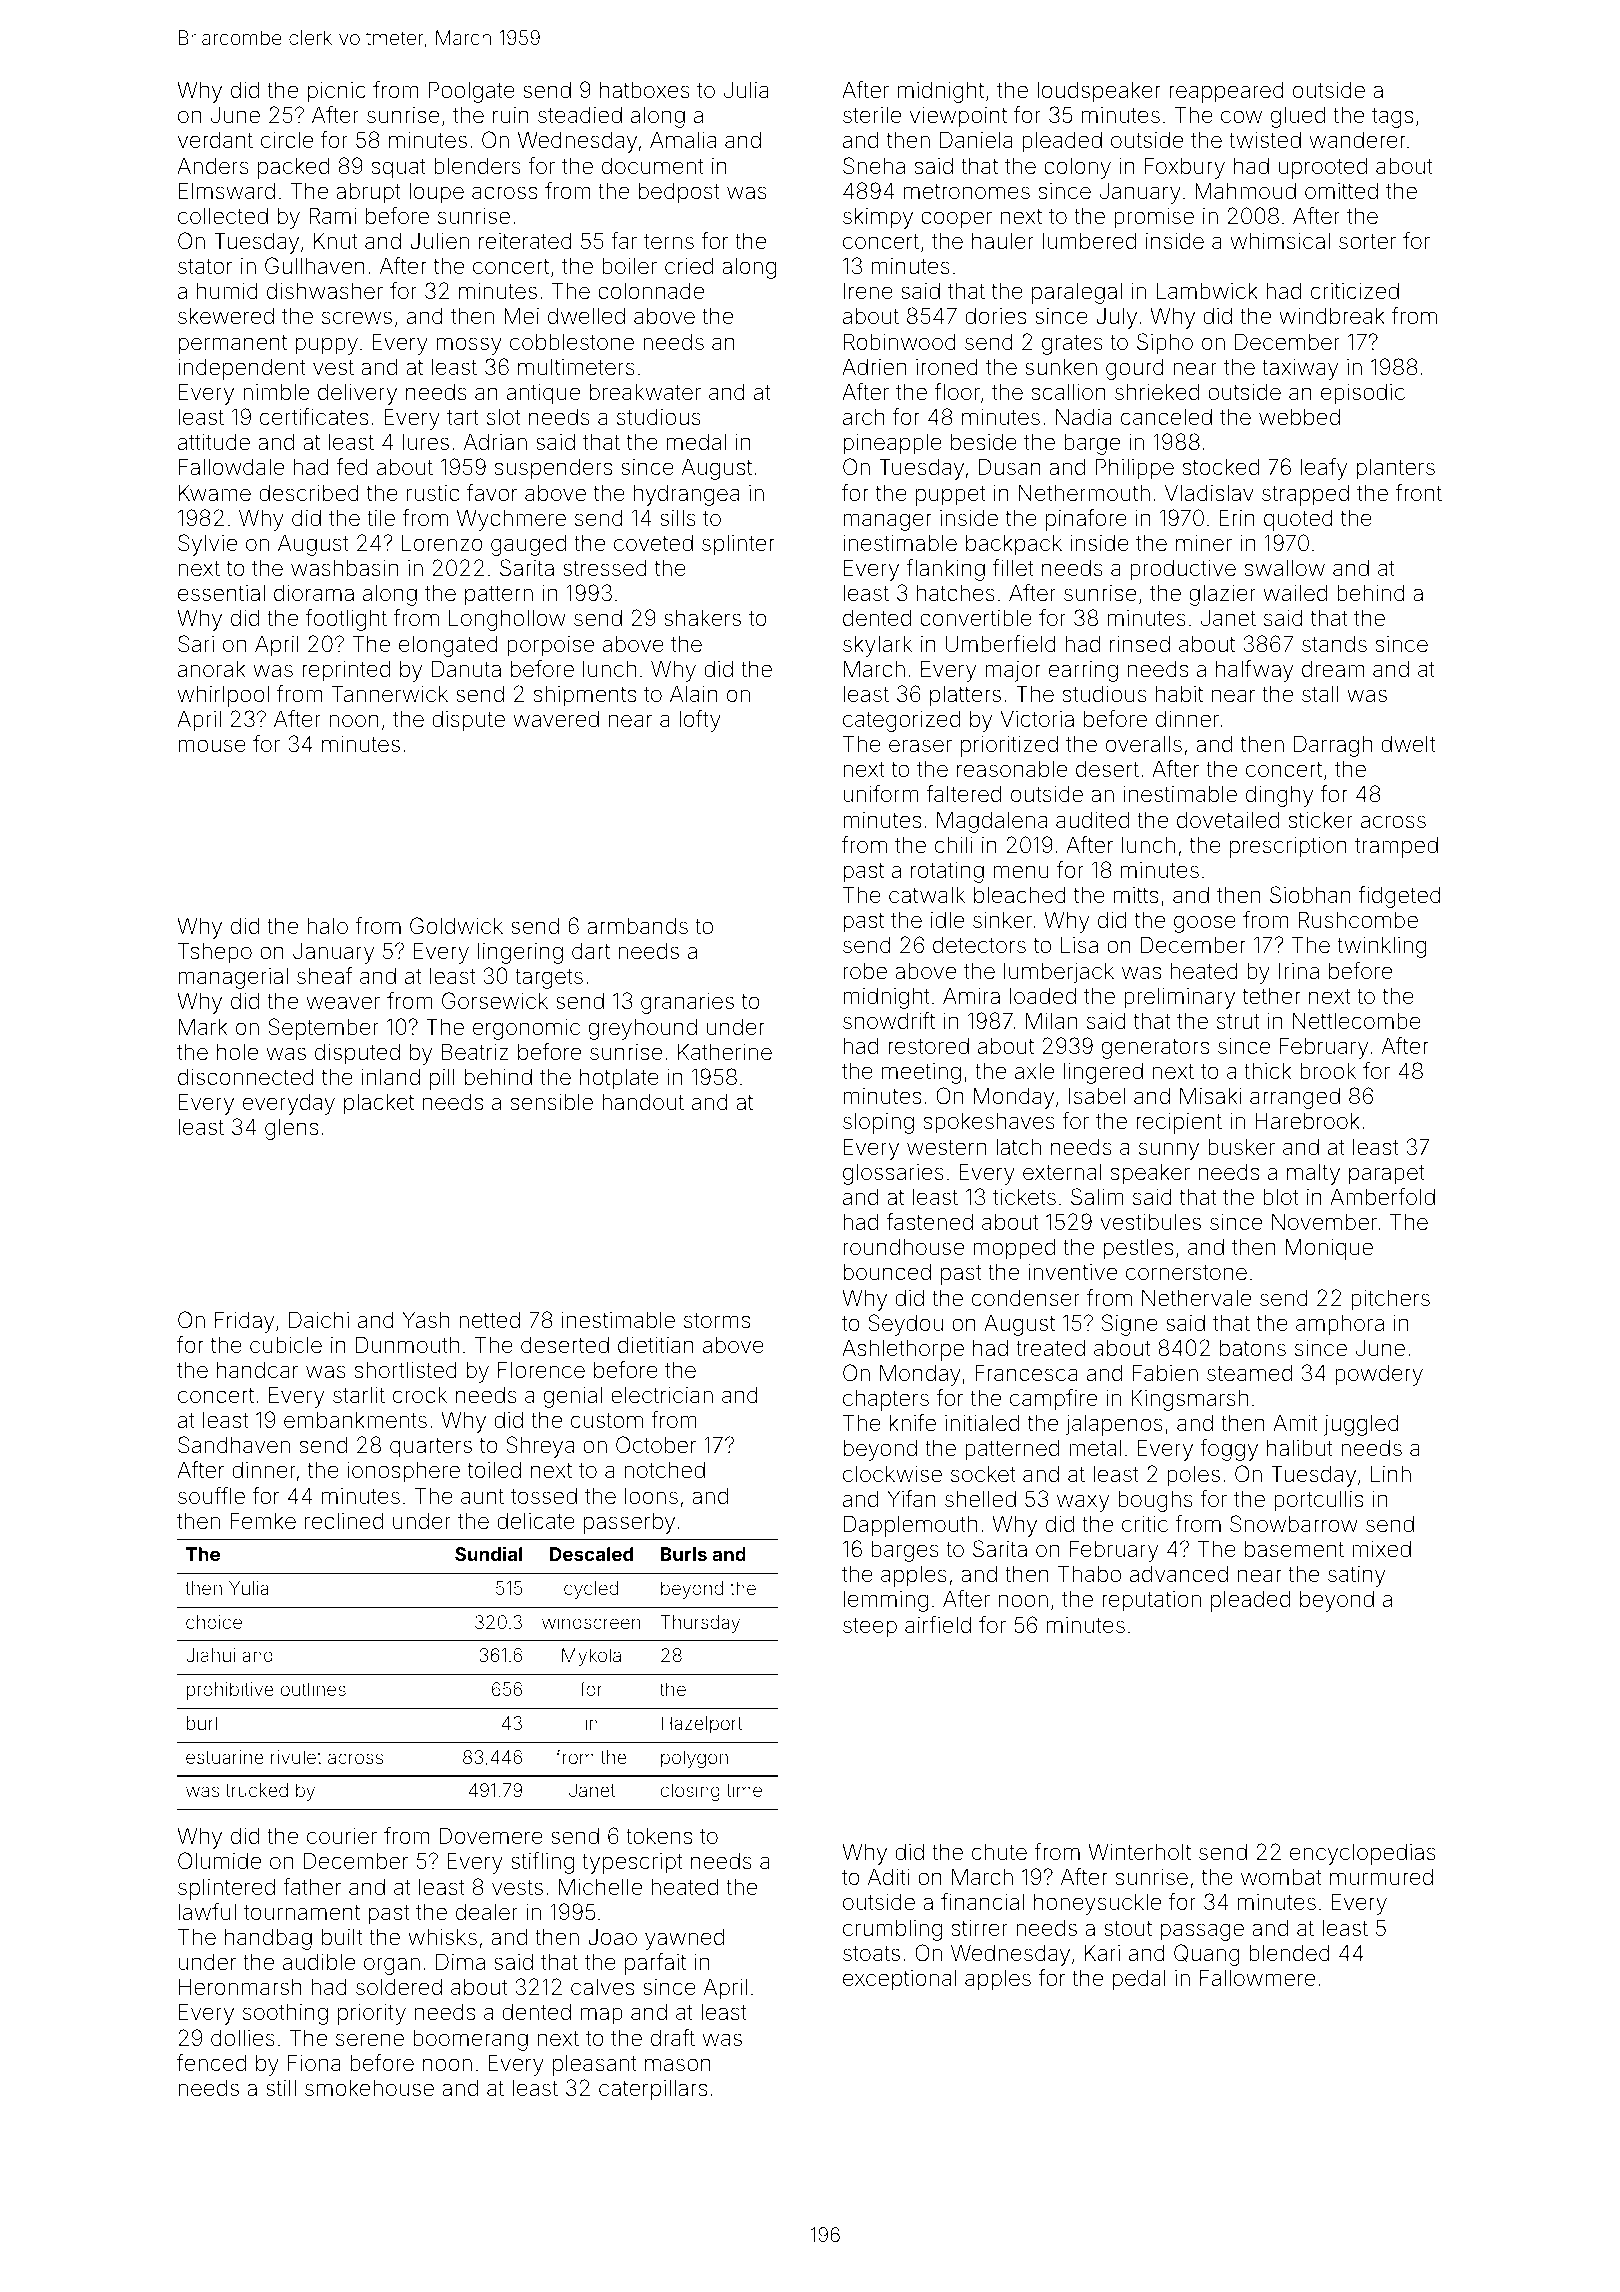  What do you see at coordinates (337, 92) in the screenshot?
I see `picnic` at bounding box center [337, 92].
